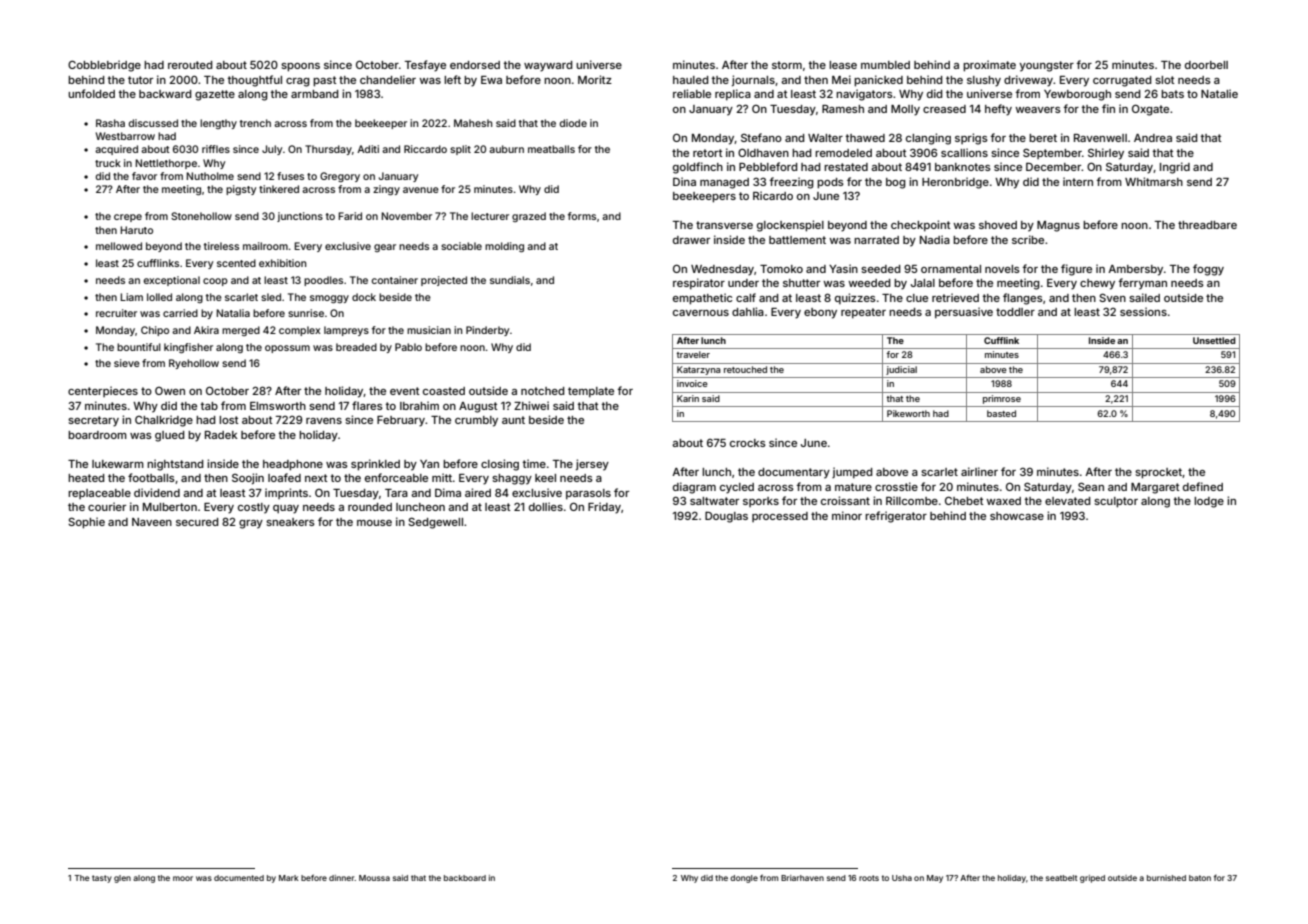  I want to click on lampreys, so click(346, 331).
